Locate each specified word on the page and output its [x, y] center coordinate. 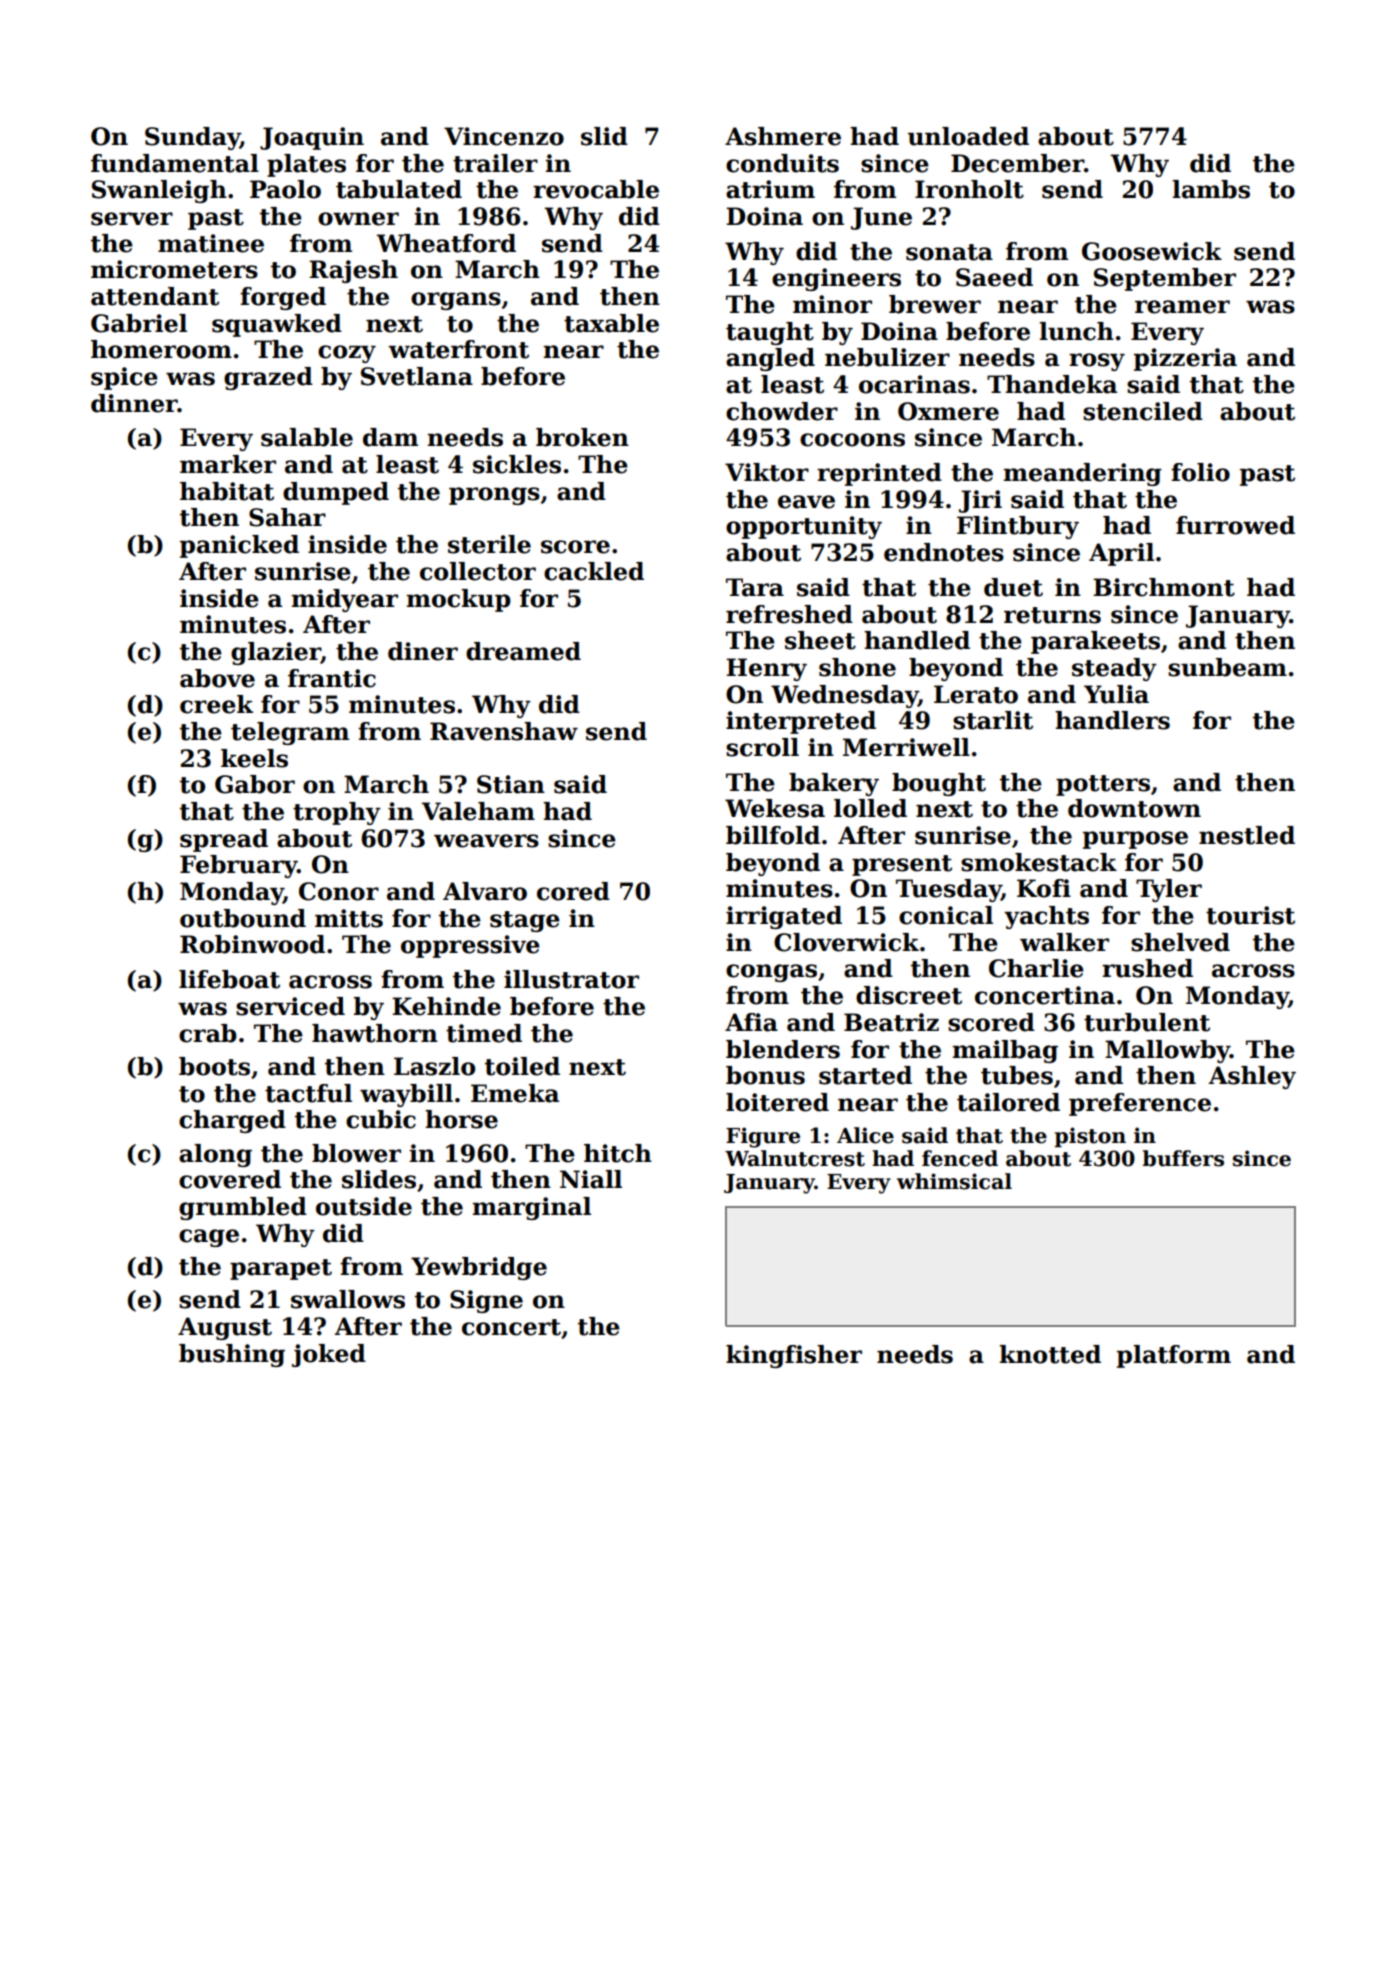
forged [283, 298]
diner [423, 651]
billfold [773, 835]
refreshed [789, 614]
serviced [290, 1006]
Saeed [994, 277]
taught [770, 333]
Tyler [1169, 890]
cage [209, 1238]
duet [1013, 587]
